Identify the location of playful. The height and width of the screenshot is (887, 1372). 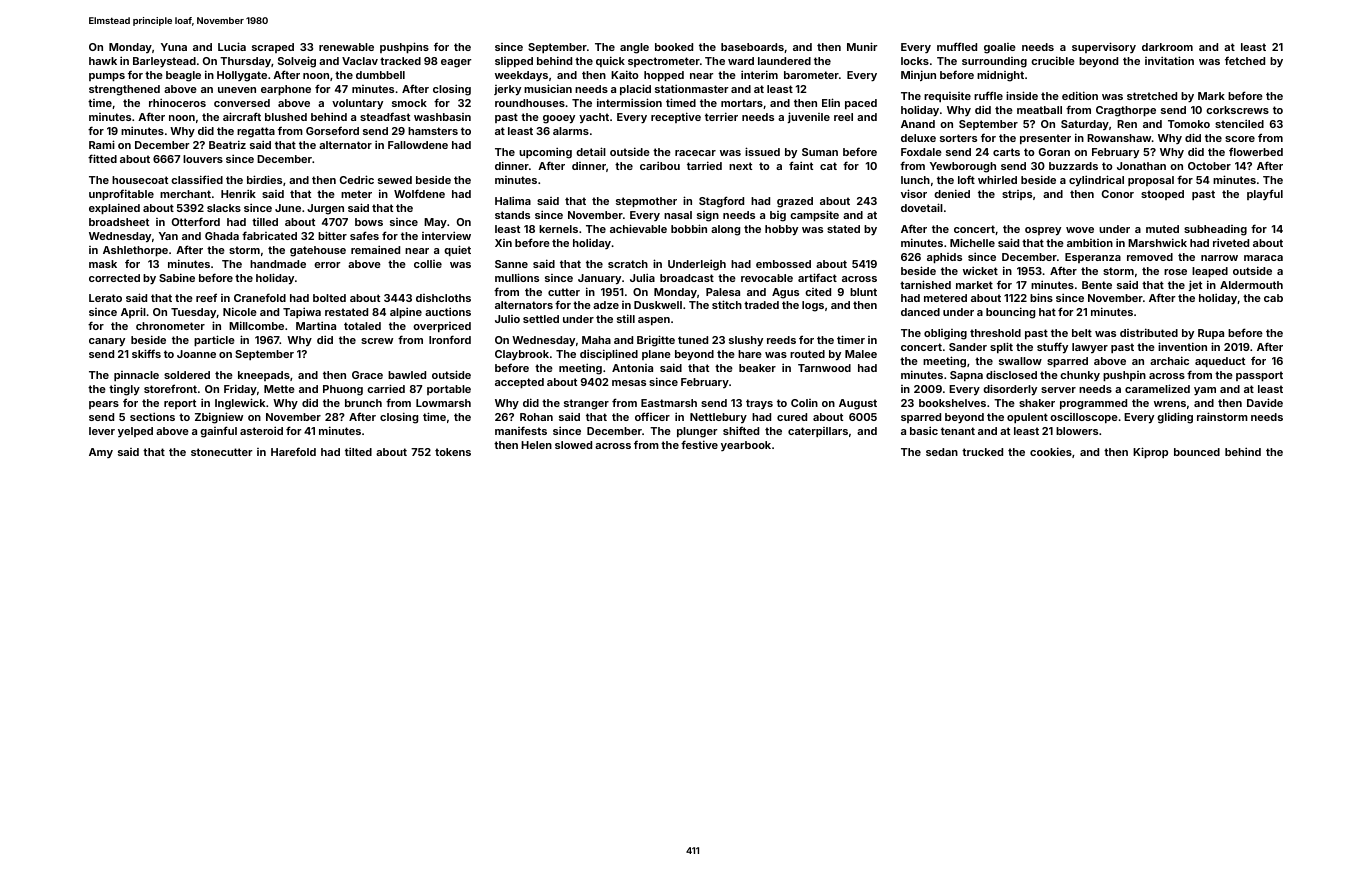
(1265, 194).
